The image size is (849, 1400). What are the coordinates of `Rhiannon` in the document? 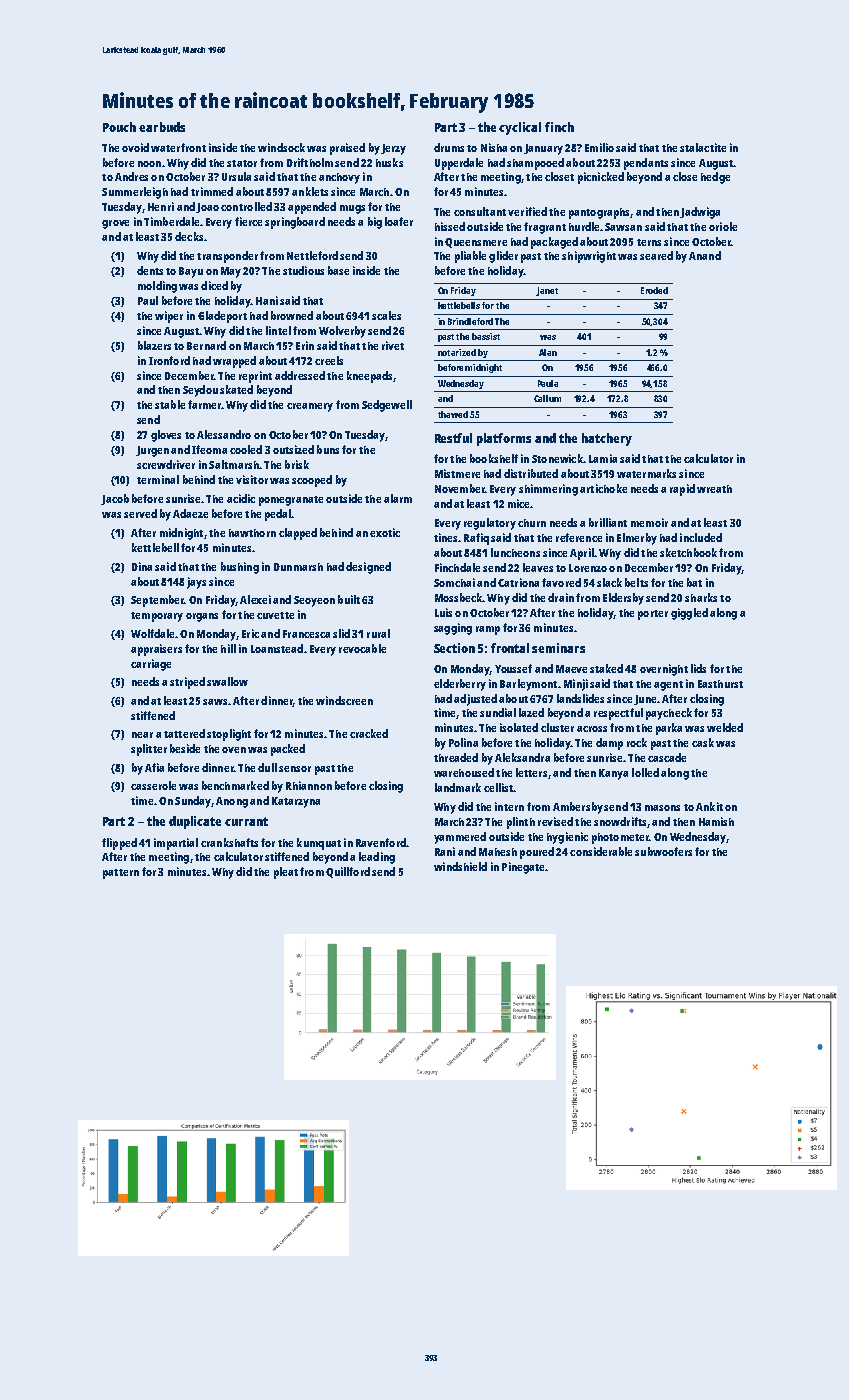 It's located at (309, 785).
